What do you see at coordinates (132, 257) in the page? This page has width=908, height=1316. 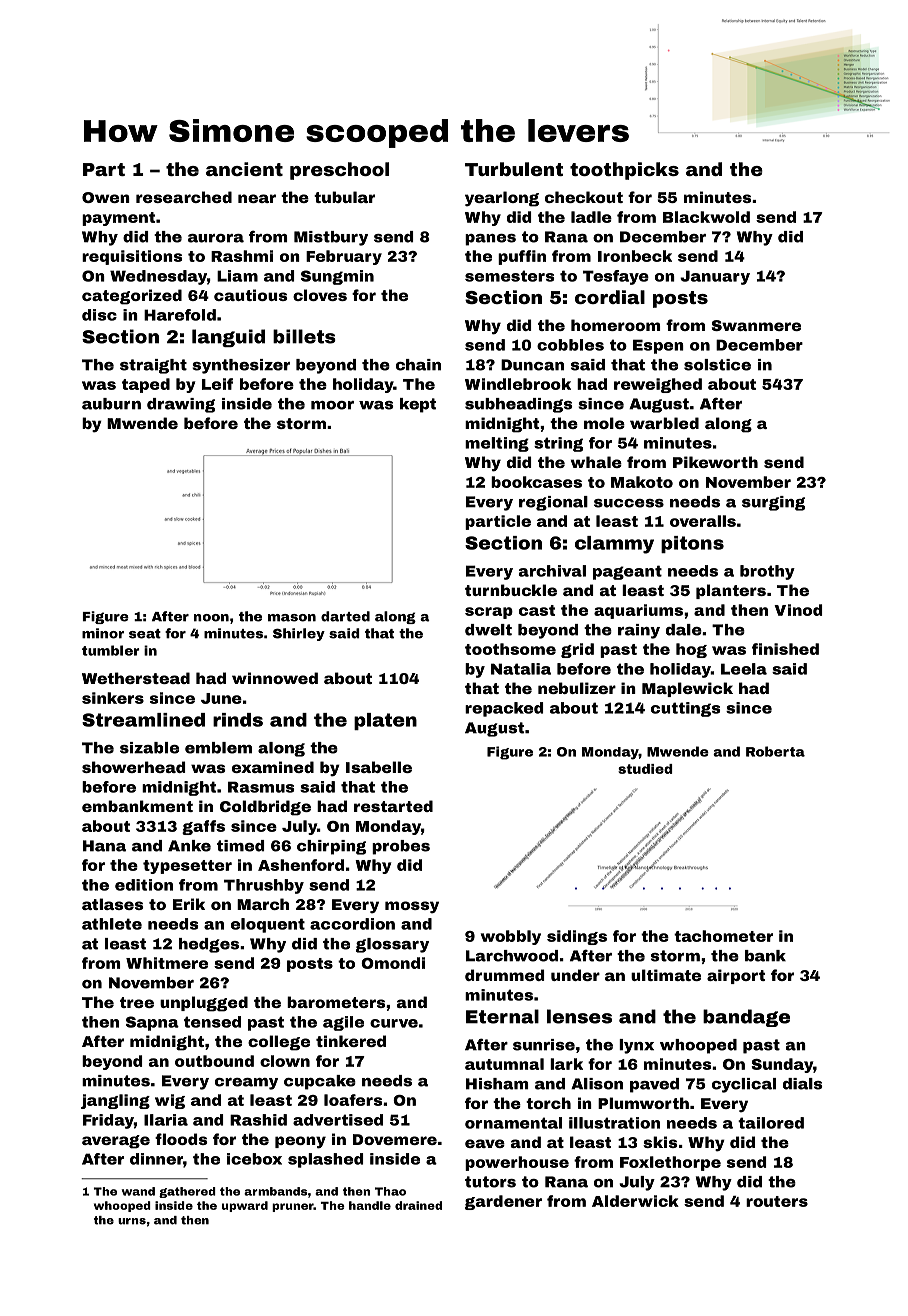 I see `requisitions` at bounding box center [132, 257].
